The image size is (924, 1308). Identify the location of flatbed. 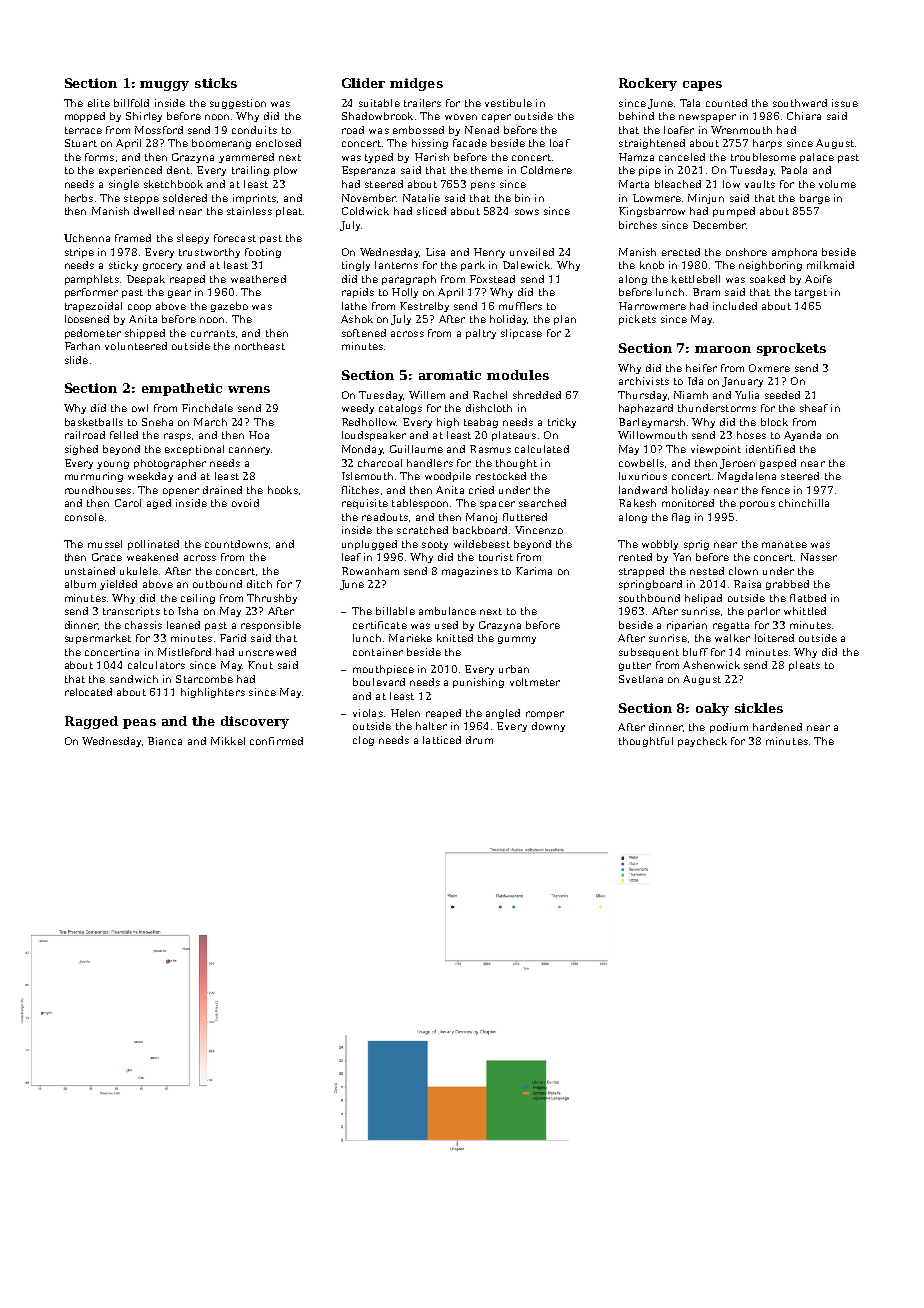
(808, 598).
